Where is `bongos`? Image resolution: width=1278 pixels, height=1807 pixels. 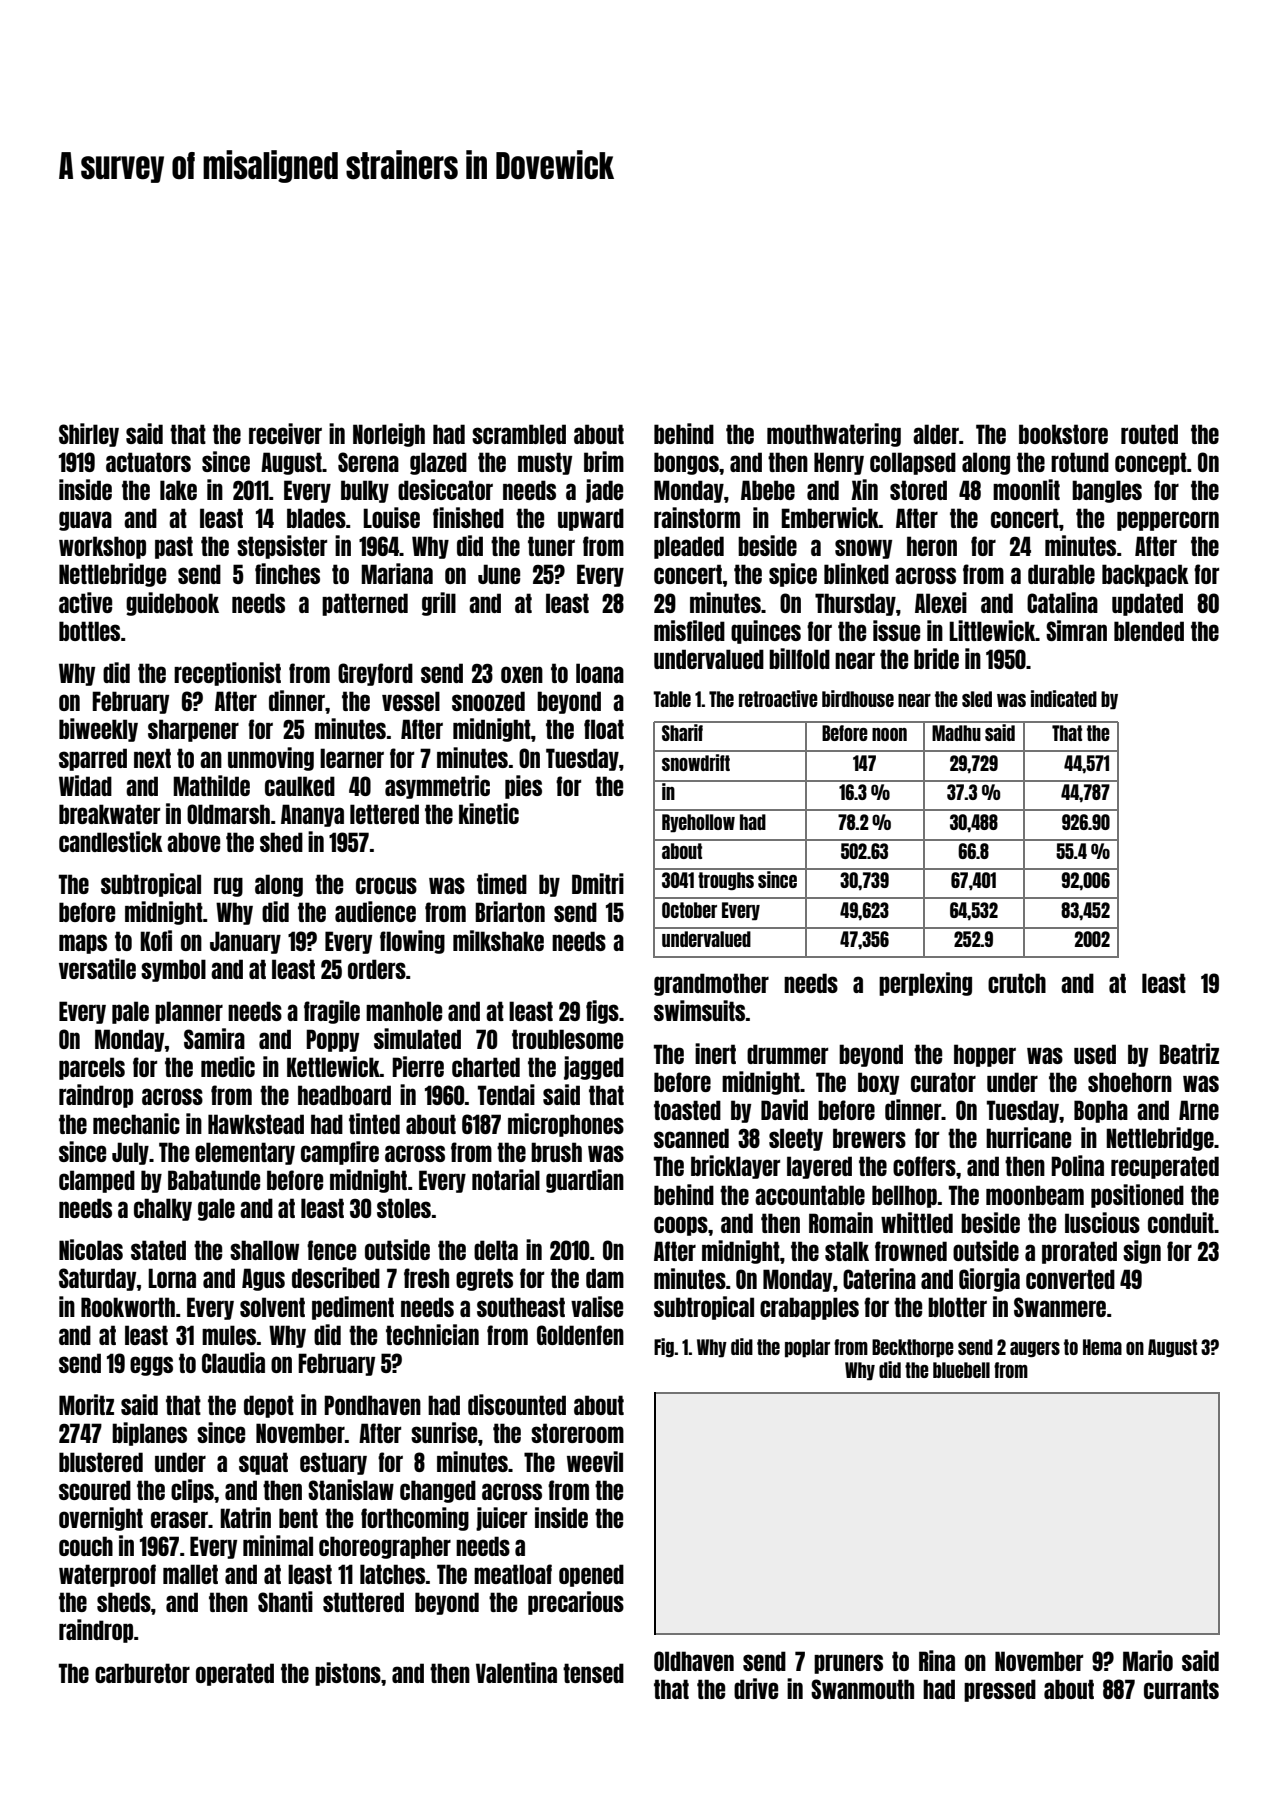 bongos is located at coordinates (686, 463).
